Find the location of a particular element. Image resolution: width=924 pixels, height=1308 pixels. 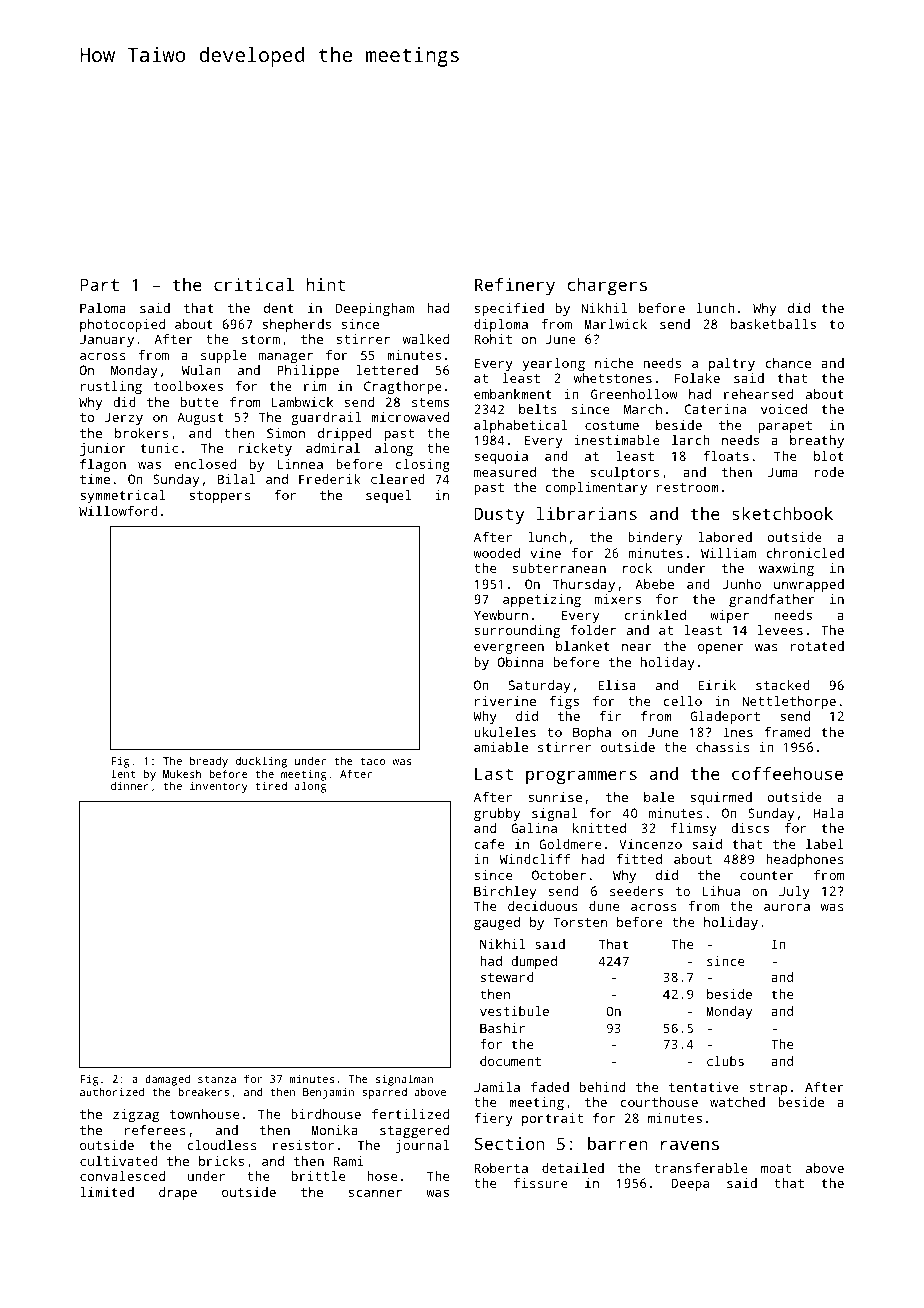

Paloma is located at coordinates (103, 308).
